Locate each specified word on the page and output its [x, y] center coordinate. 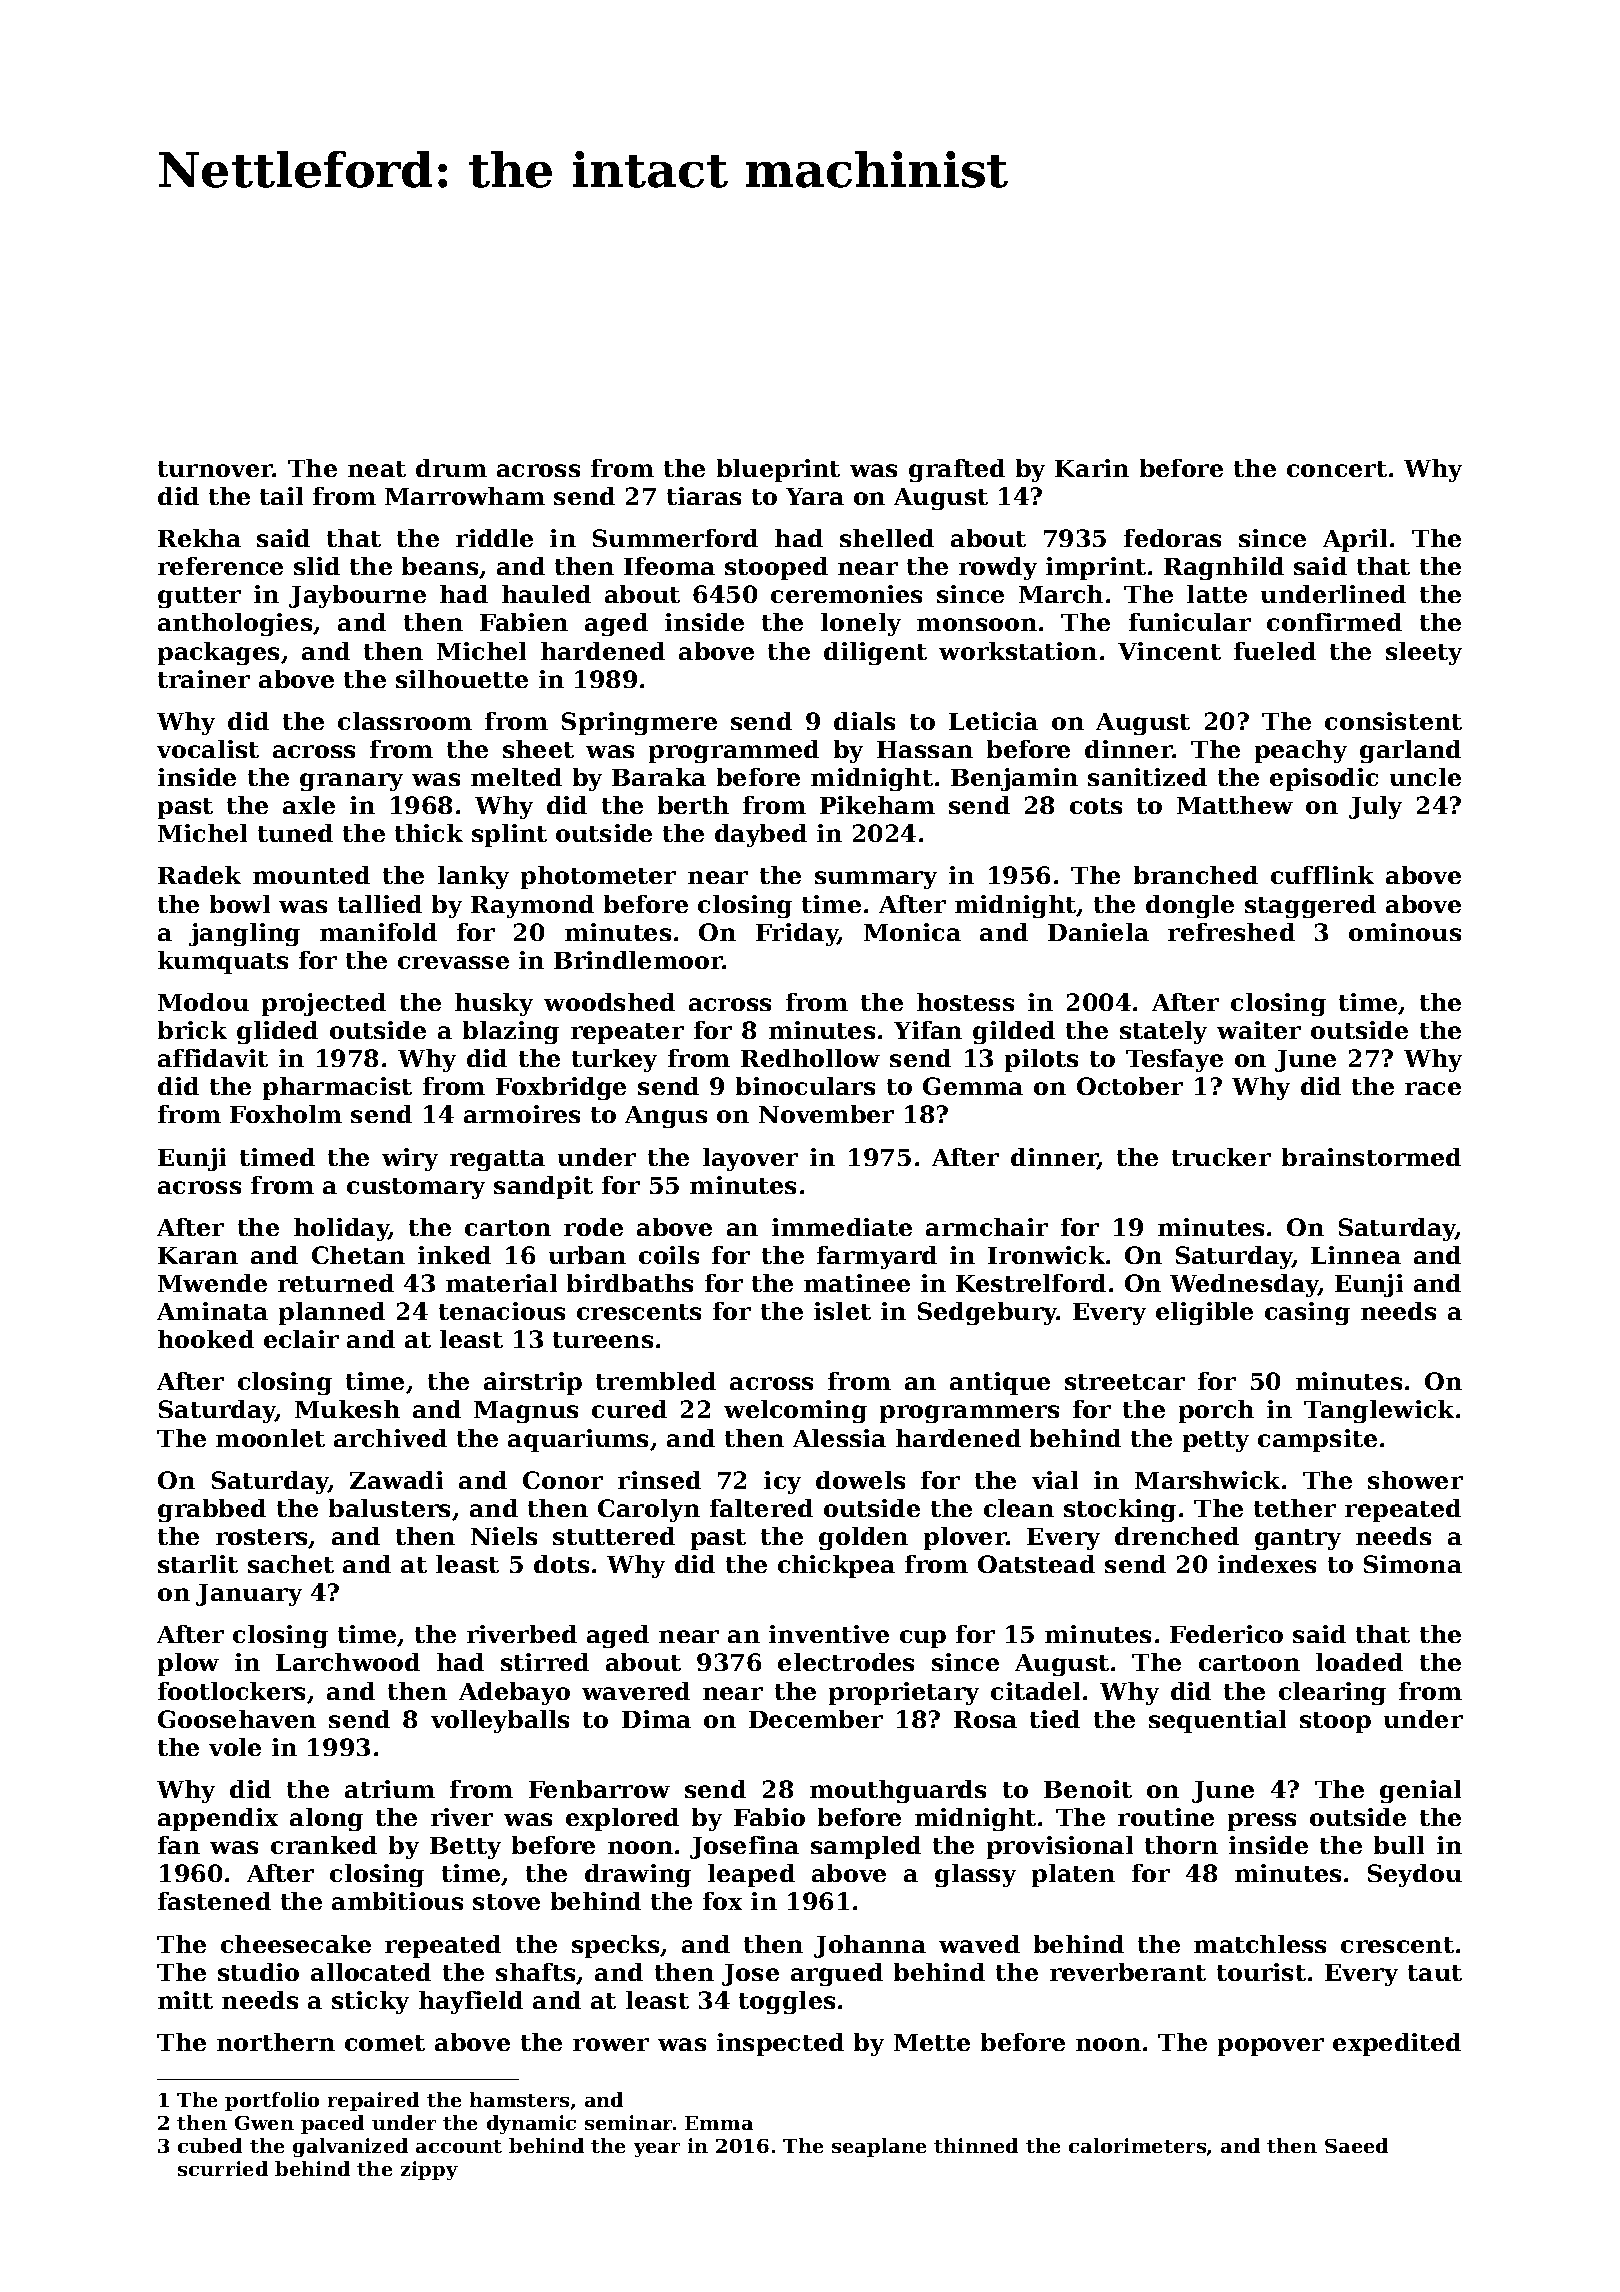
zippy [429, 2170]
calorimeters [1137, 2145]
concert [1337, 469]
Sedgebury [987, 1313]
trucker [1221, 1157]
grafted [957, 470]
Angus [666, 1117]
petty [1216, 1441]
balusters [389, 1508]
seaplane [879, 2147]
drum [451, 468]
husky [494, 1004]
